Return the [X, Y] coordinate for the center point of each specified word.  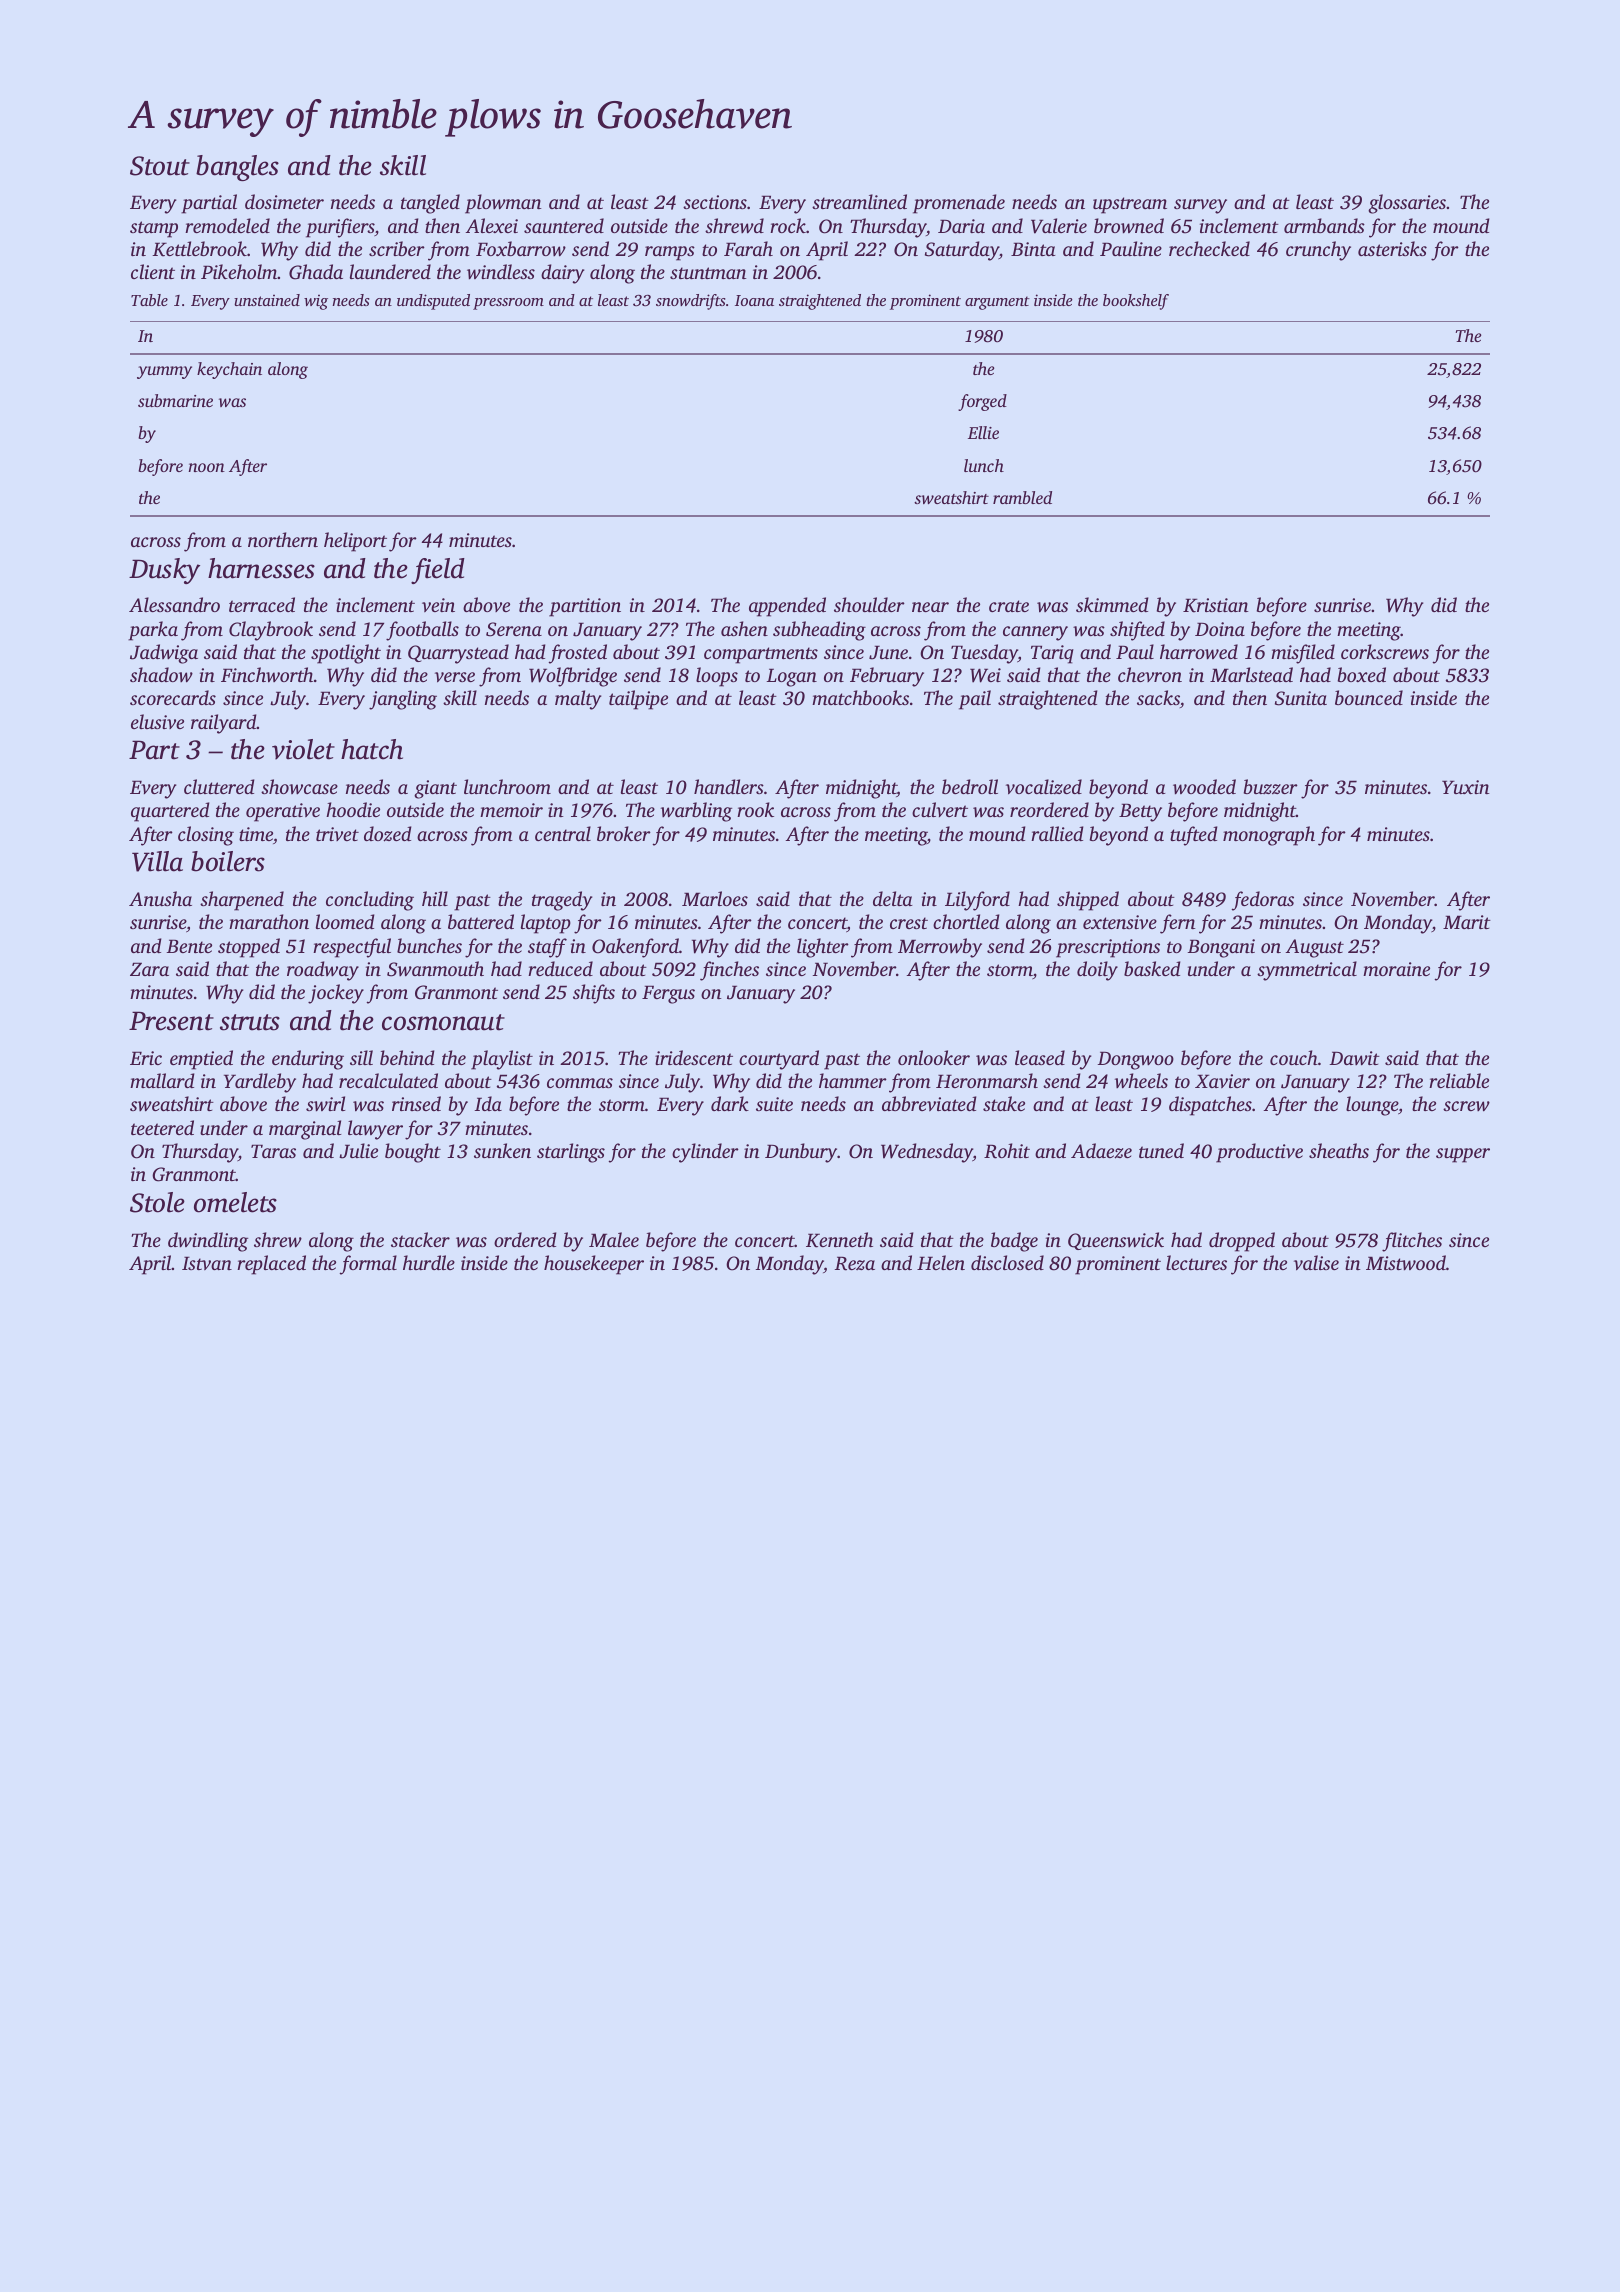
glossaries [1407, 204]
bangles [237, 168]
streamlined [859, 201]
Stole [157, 1202]
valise [1316, 1262]
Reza [855, 1263]
